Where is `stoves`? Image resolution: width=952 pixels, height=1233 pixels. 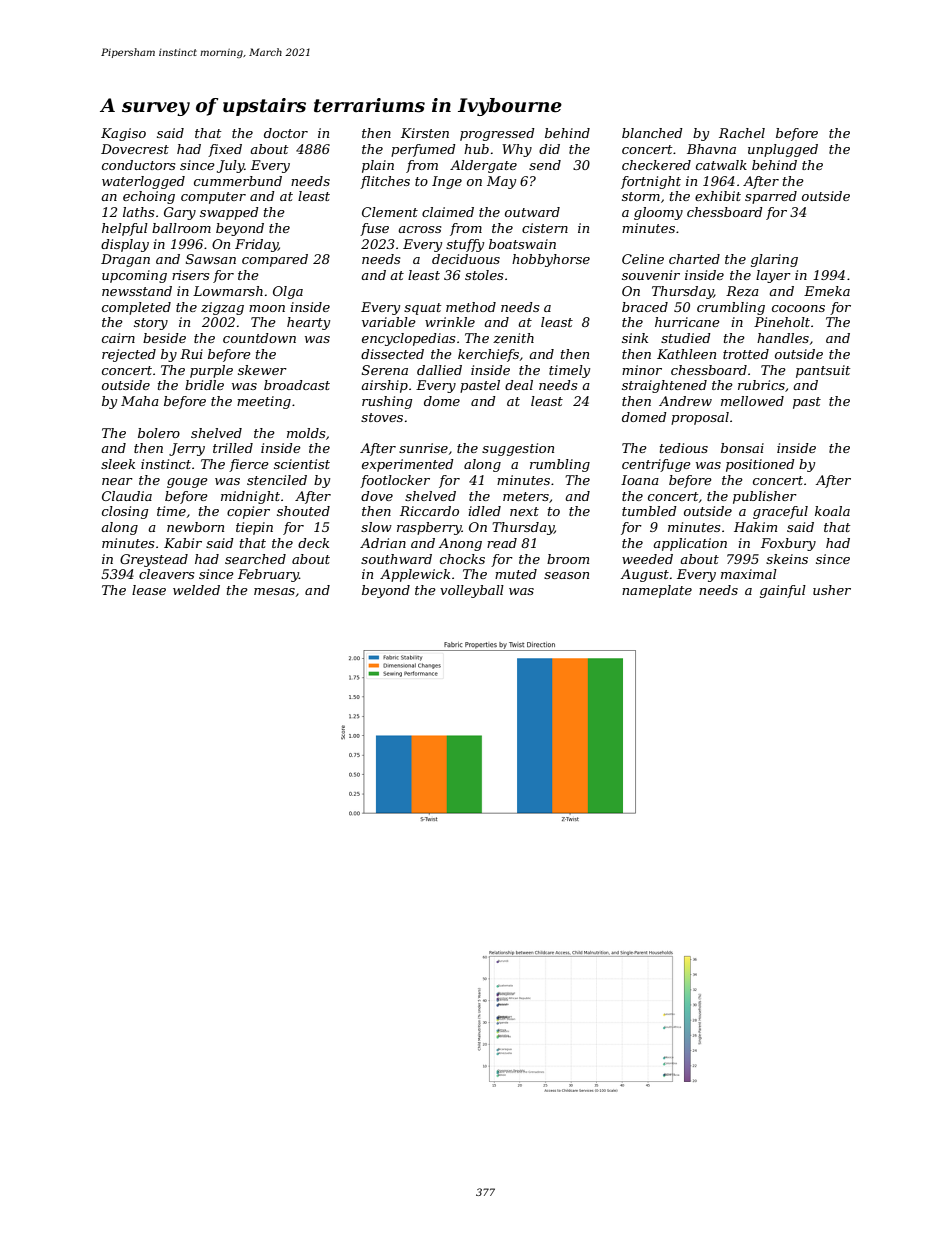 stoves is located at coordinates (382, 417).
